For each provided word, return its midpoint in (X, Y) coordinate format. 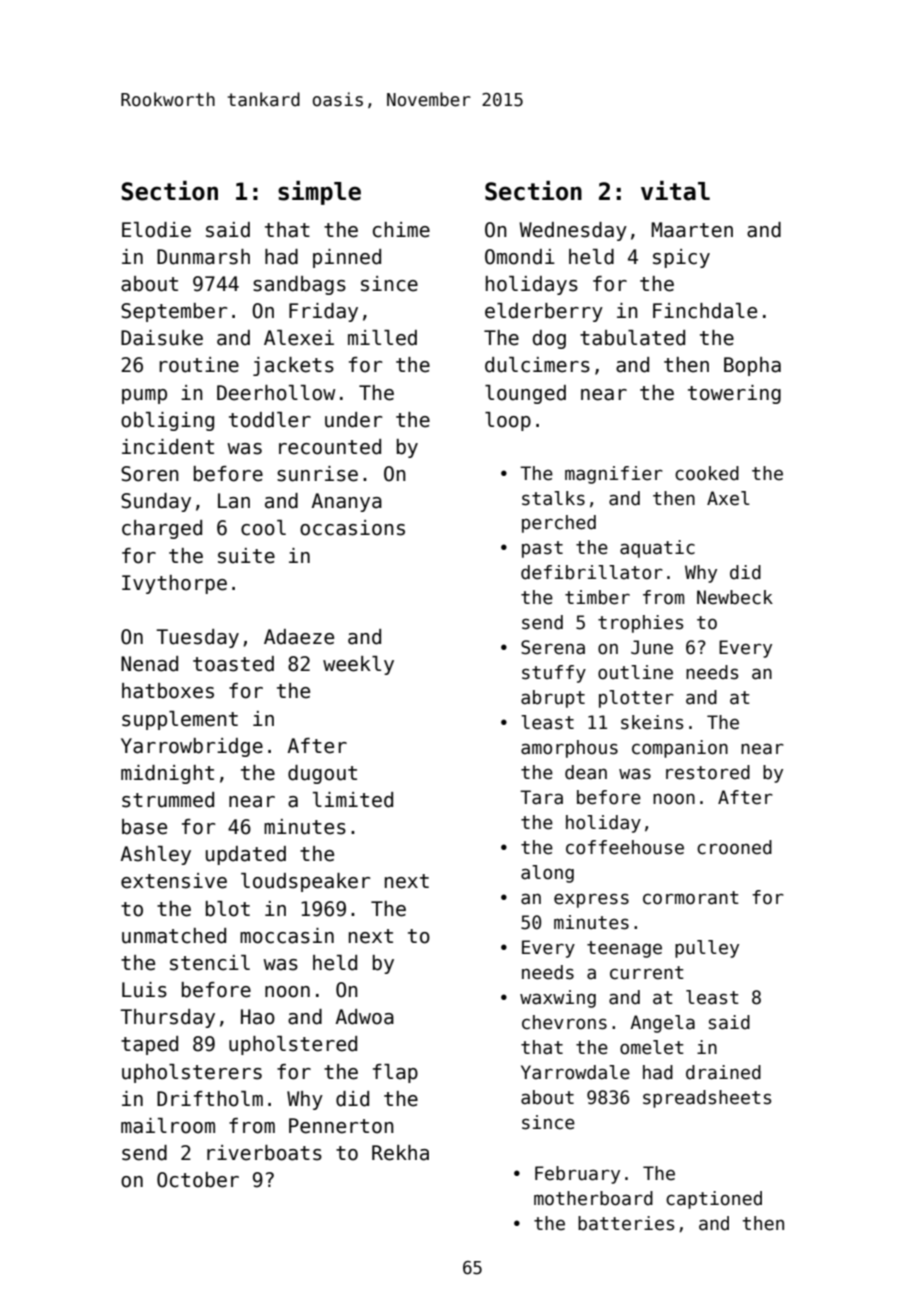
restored (708, 772)
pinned (347, 258)
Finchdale (705, 311)
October (198, 1180)
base (144, 827)
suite (246, 556)
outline (635, 672)
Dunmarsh (203, 257)
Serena (553, 647)
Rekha (400, 1153)
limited (353, 800)
